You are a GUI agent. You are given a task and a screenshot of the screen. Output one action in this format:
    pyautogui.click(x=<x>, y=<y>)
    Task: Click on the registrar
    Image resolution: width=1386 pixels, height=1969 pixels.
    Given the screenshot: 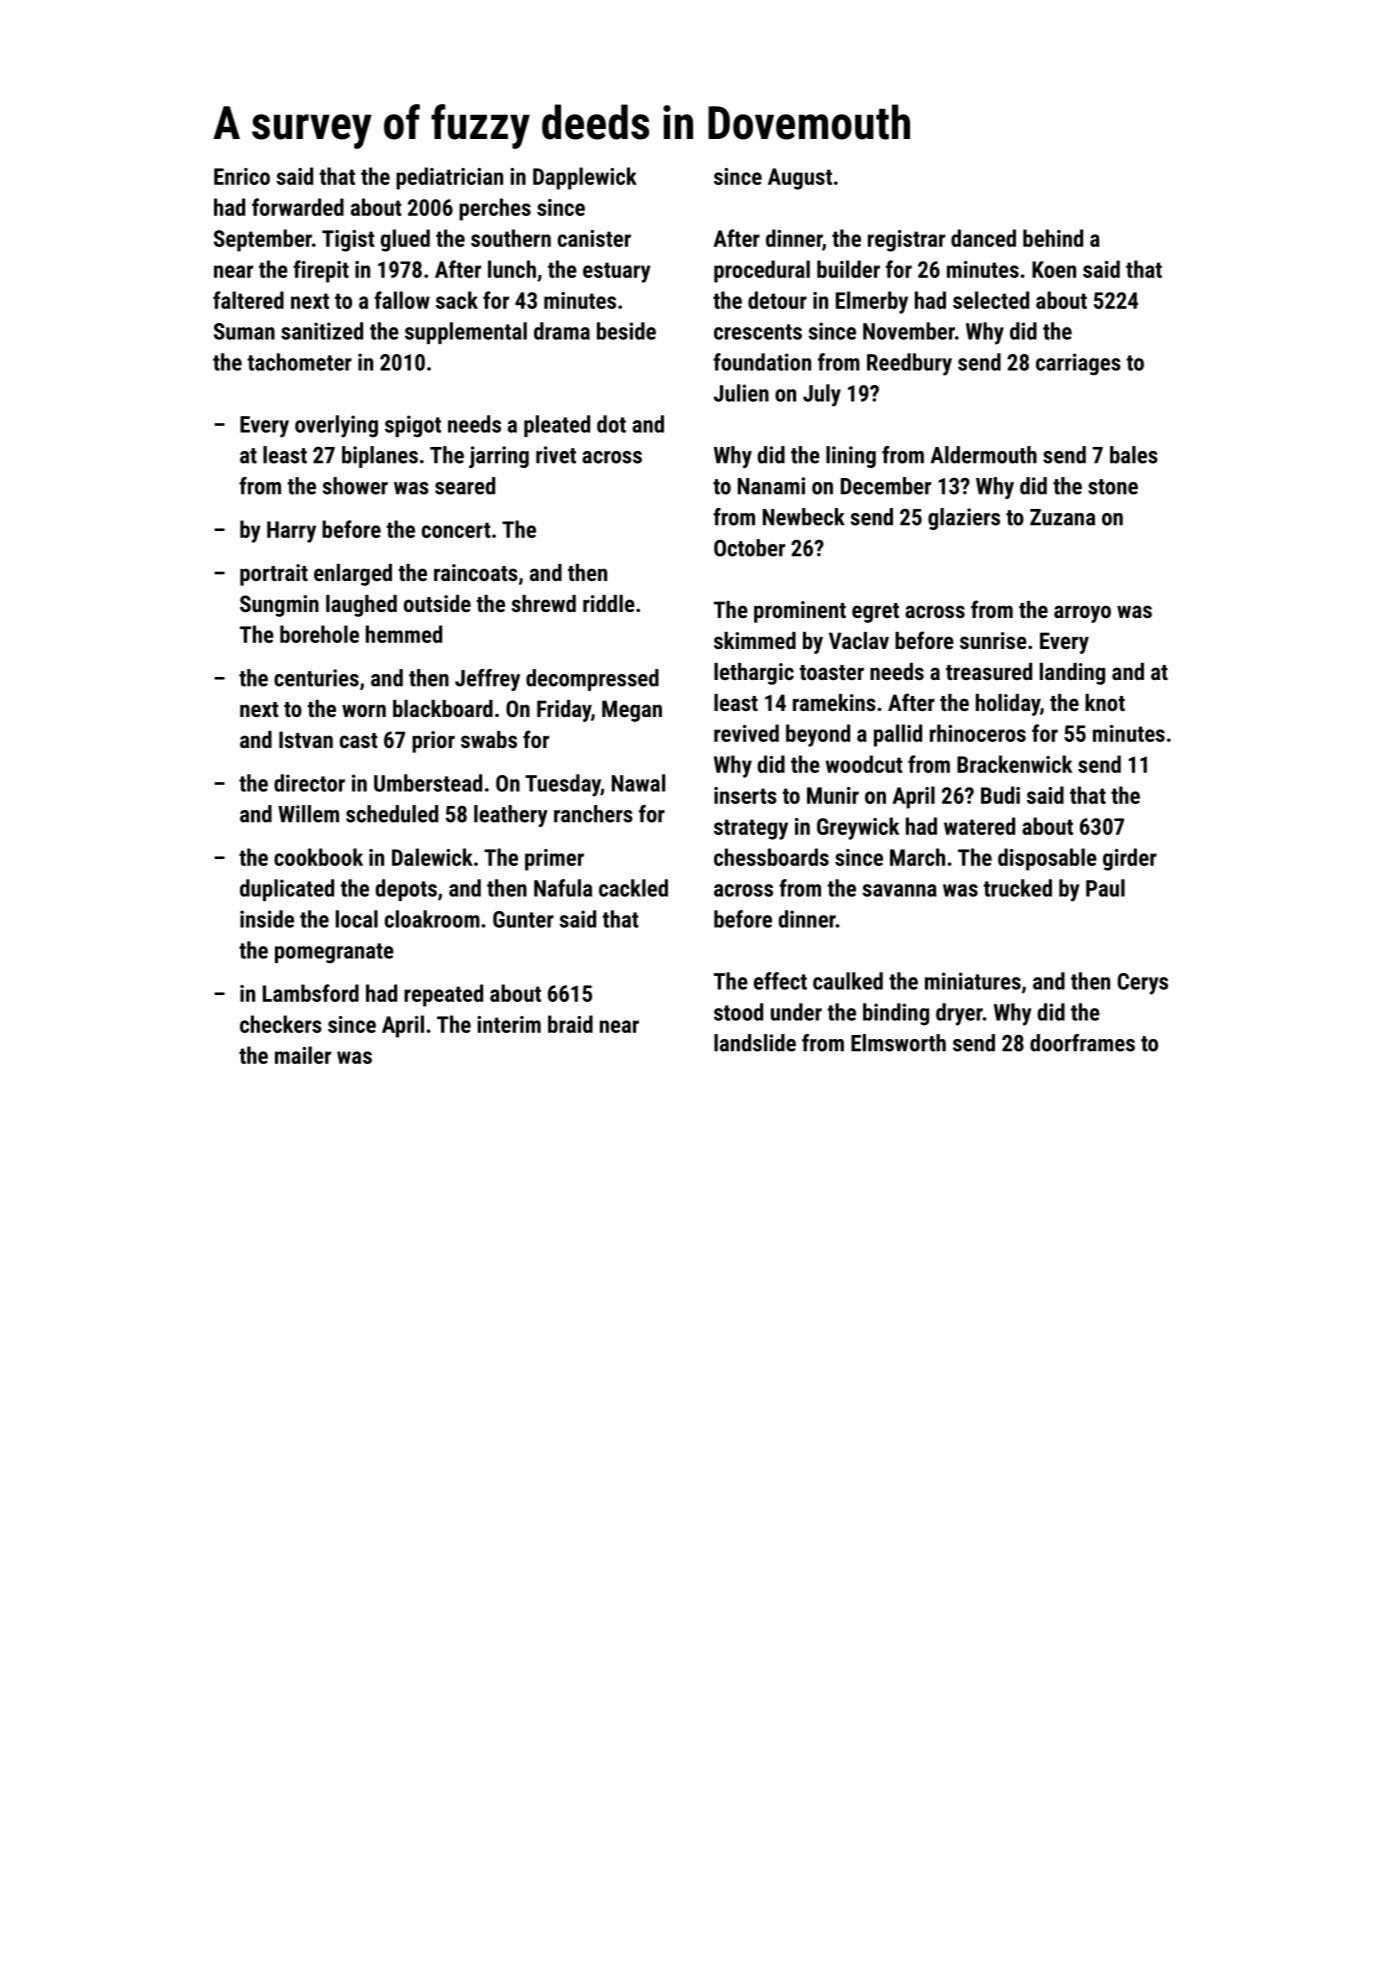 What is the action you would take?
    pyautogui.click(x=906, y=241)
